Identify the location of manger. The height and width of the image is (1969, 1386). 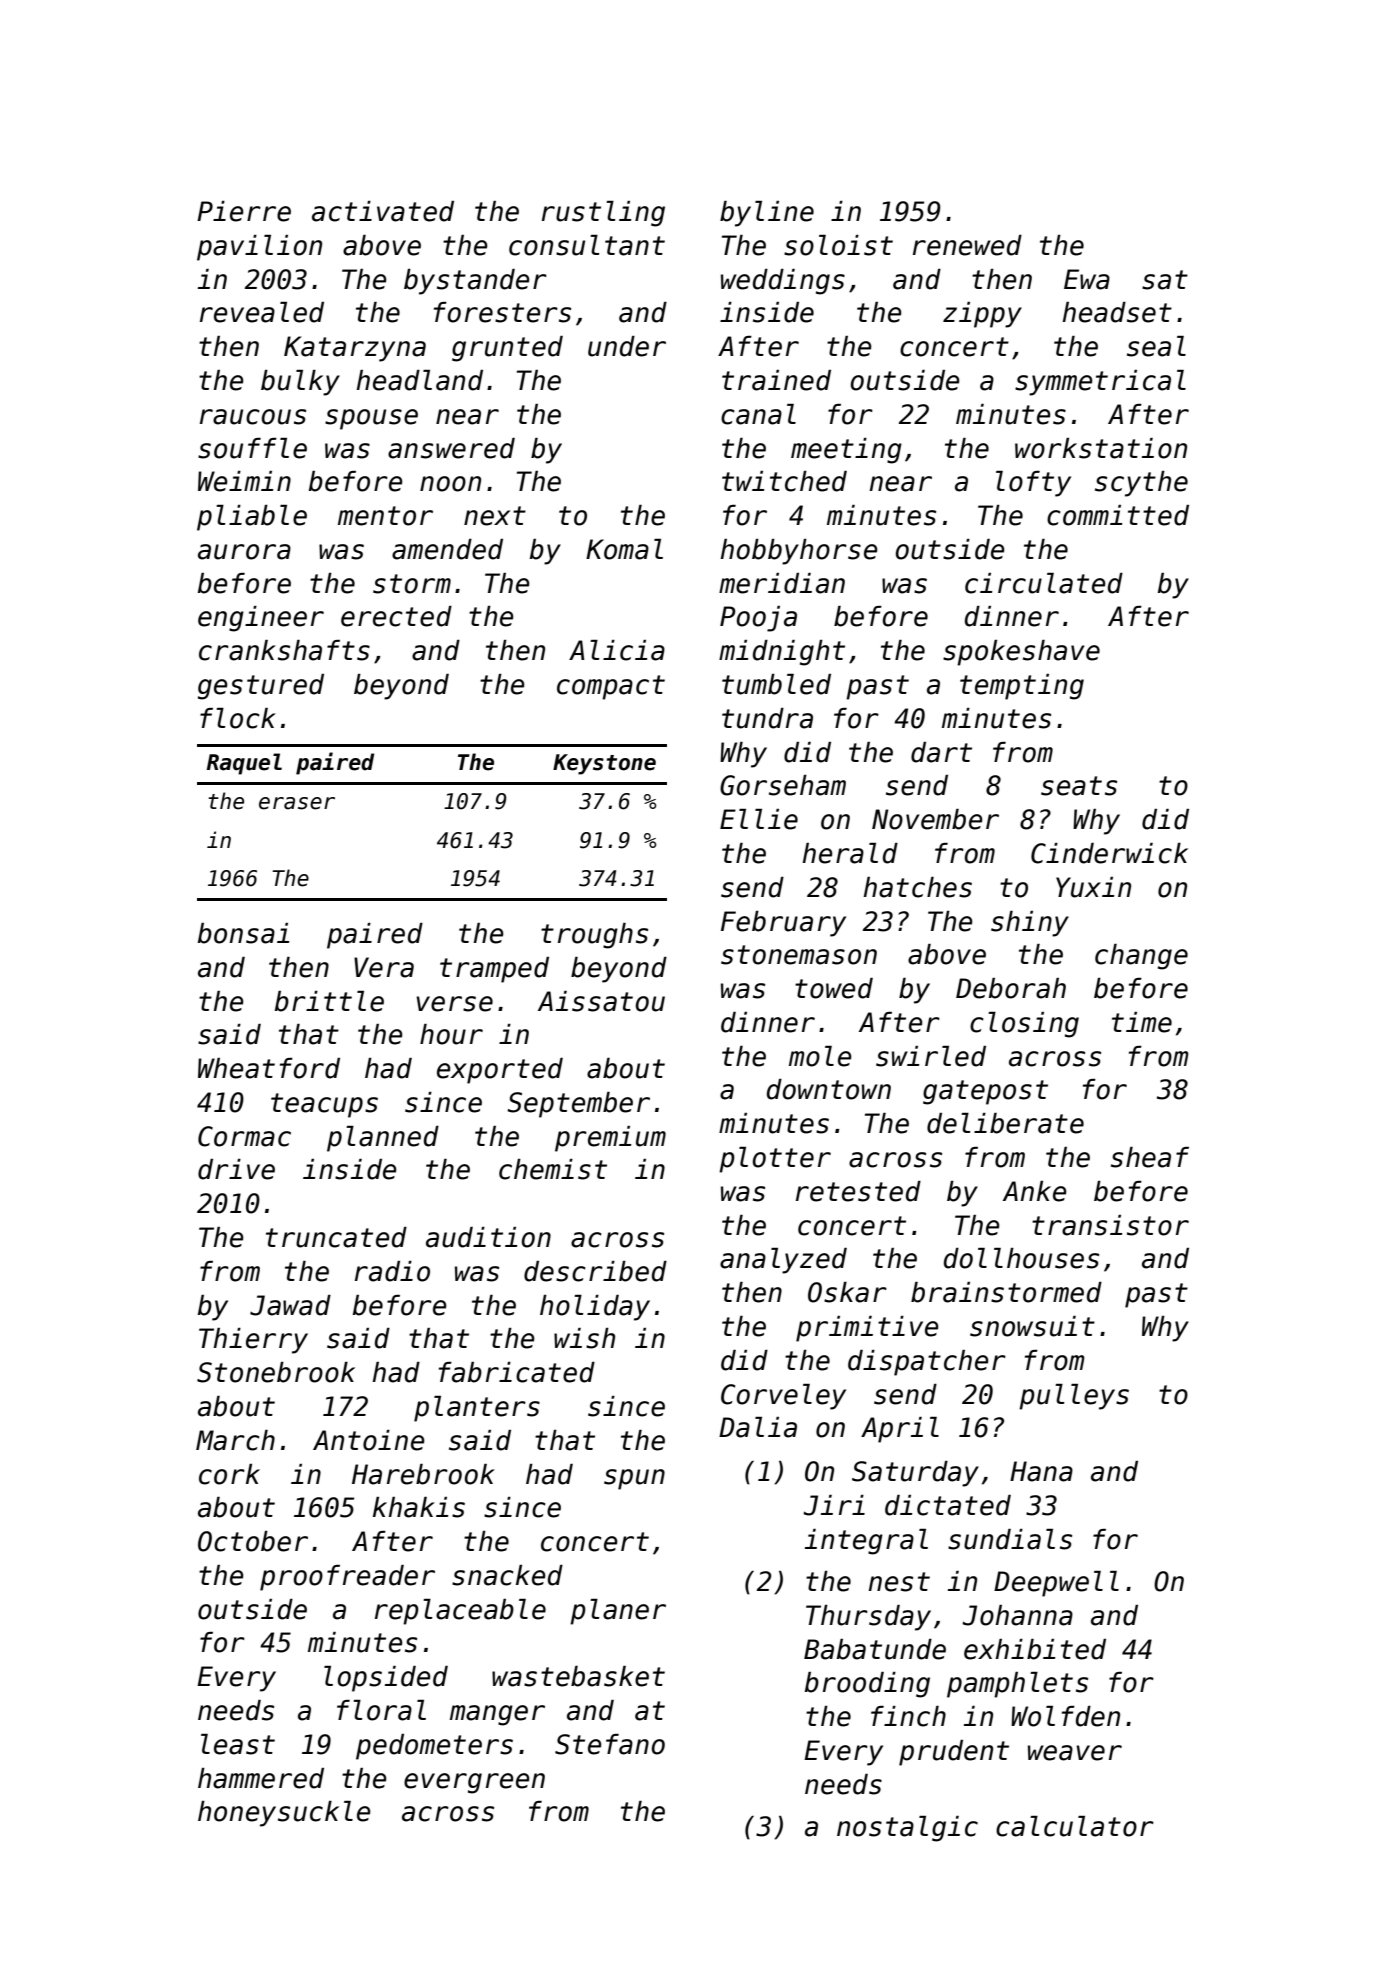
(497, 1715).
